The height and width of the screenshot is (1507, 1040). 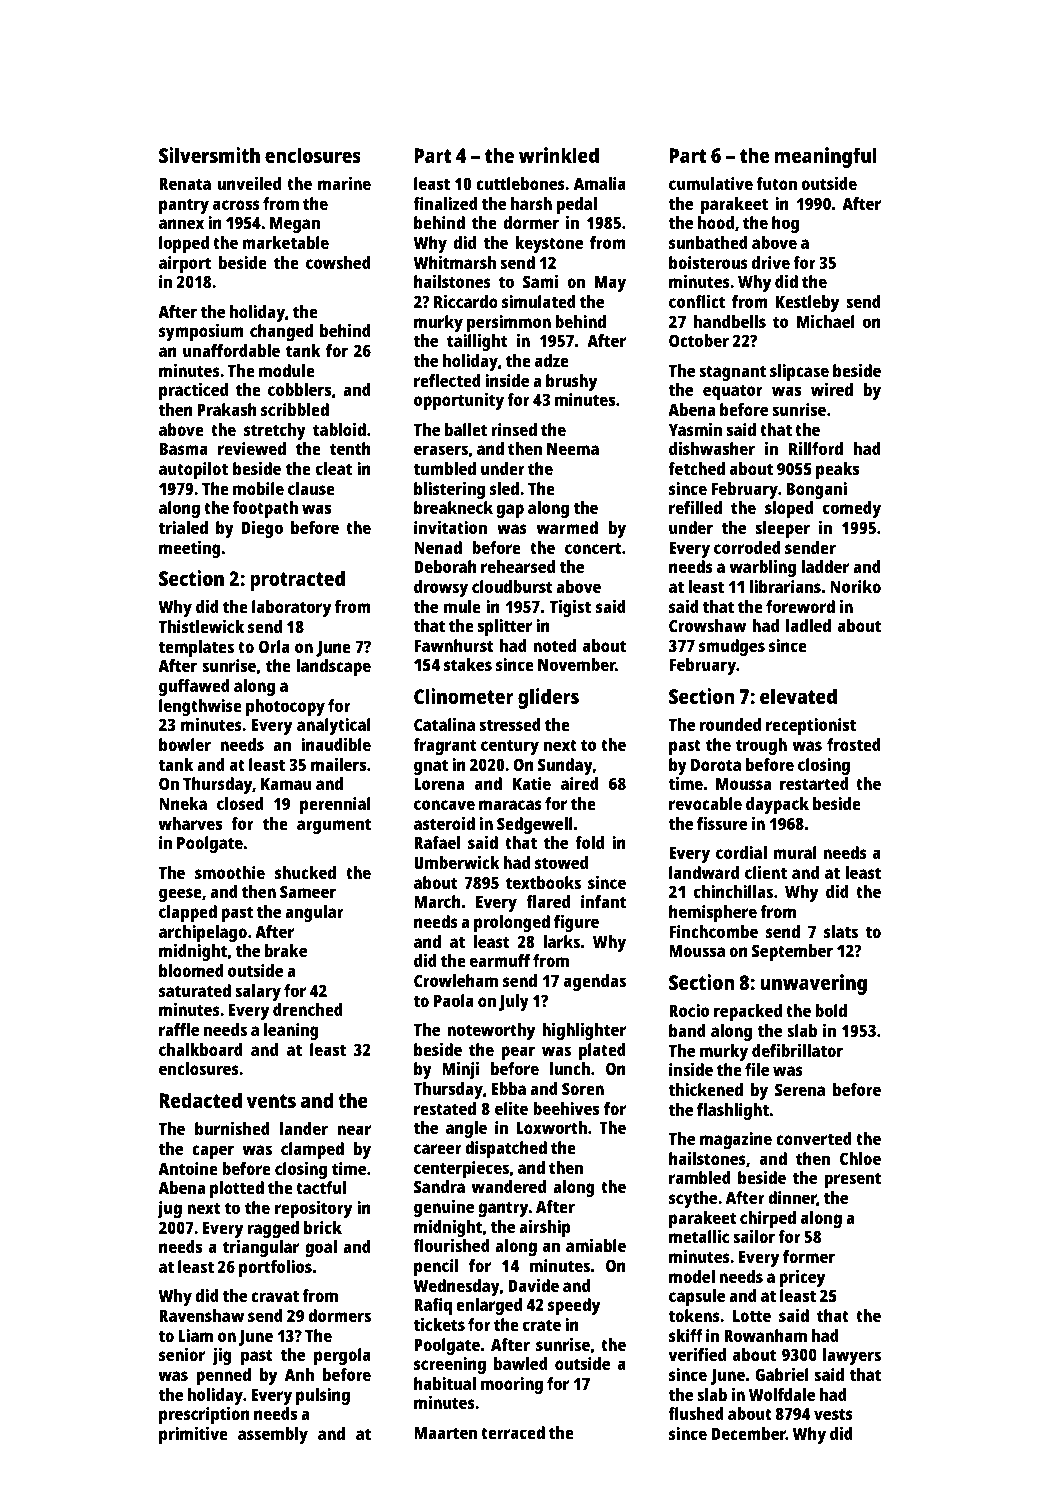 What do you see at coordinates (456, 980) in the screenshot?
I see `Crowleham` at bounding box center [456, 980].
